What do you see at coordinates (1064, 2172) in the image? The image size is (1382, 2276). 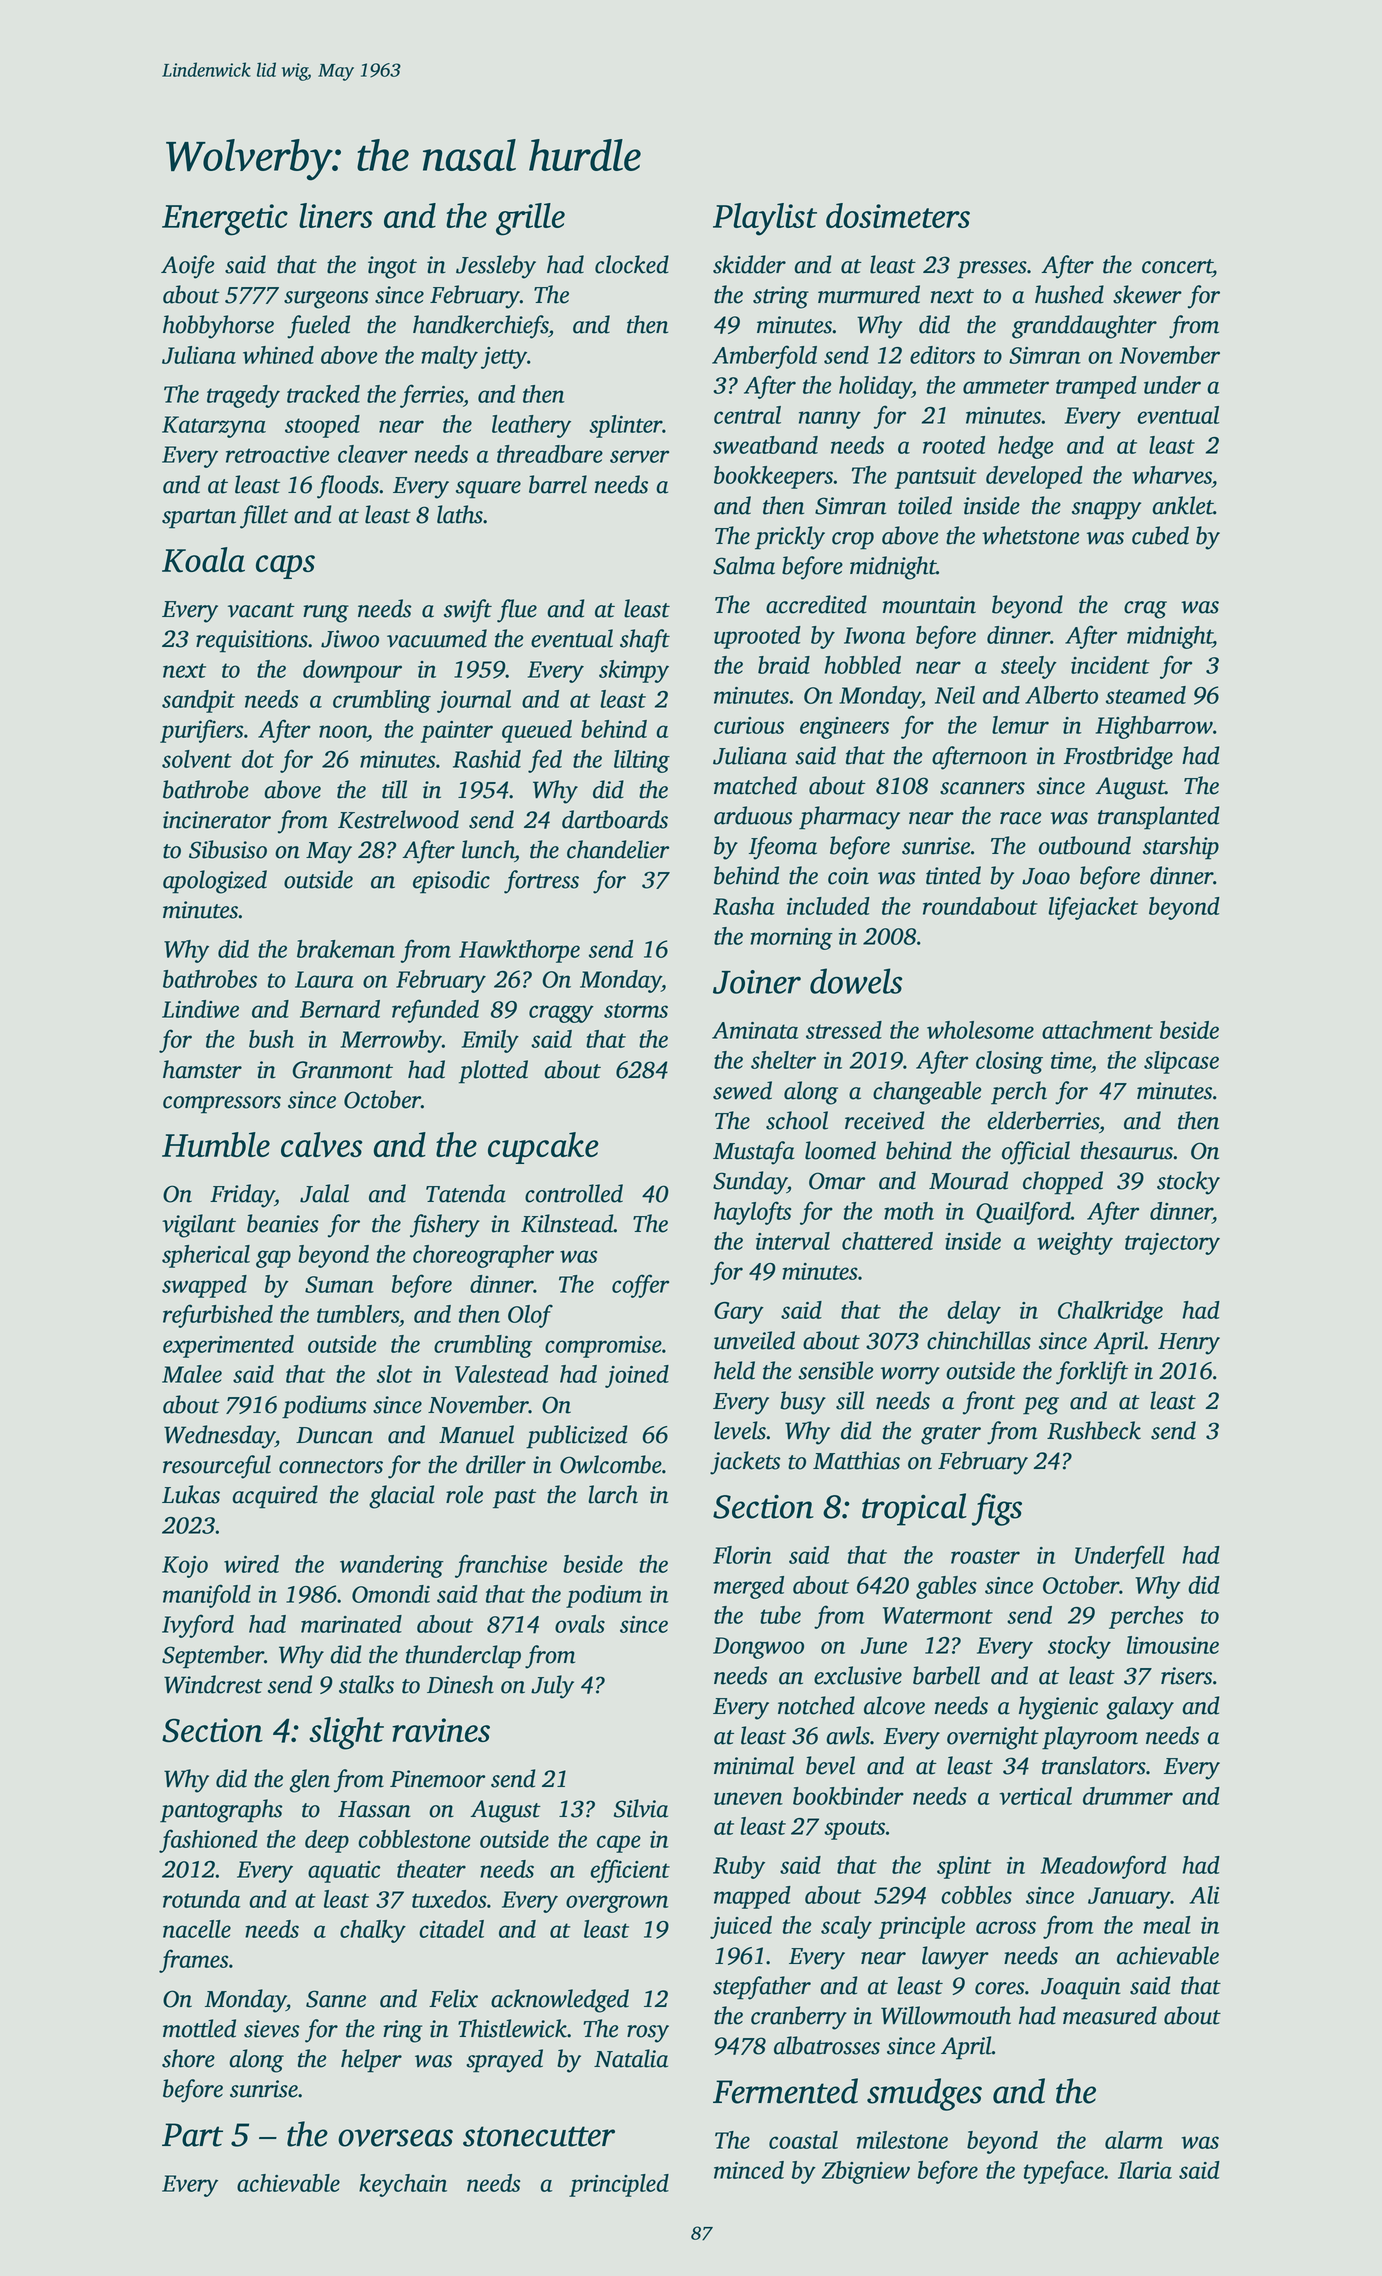 I see `typeface` at bounding box center [1064, 2172].
